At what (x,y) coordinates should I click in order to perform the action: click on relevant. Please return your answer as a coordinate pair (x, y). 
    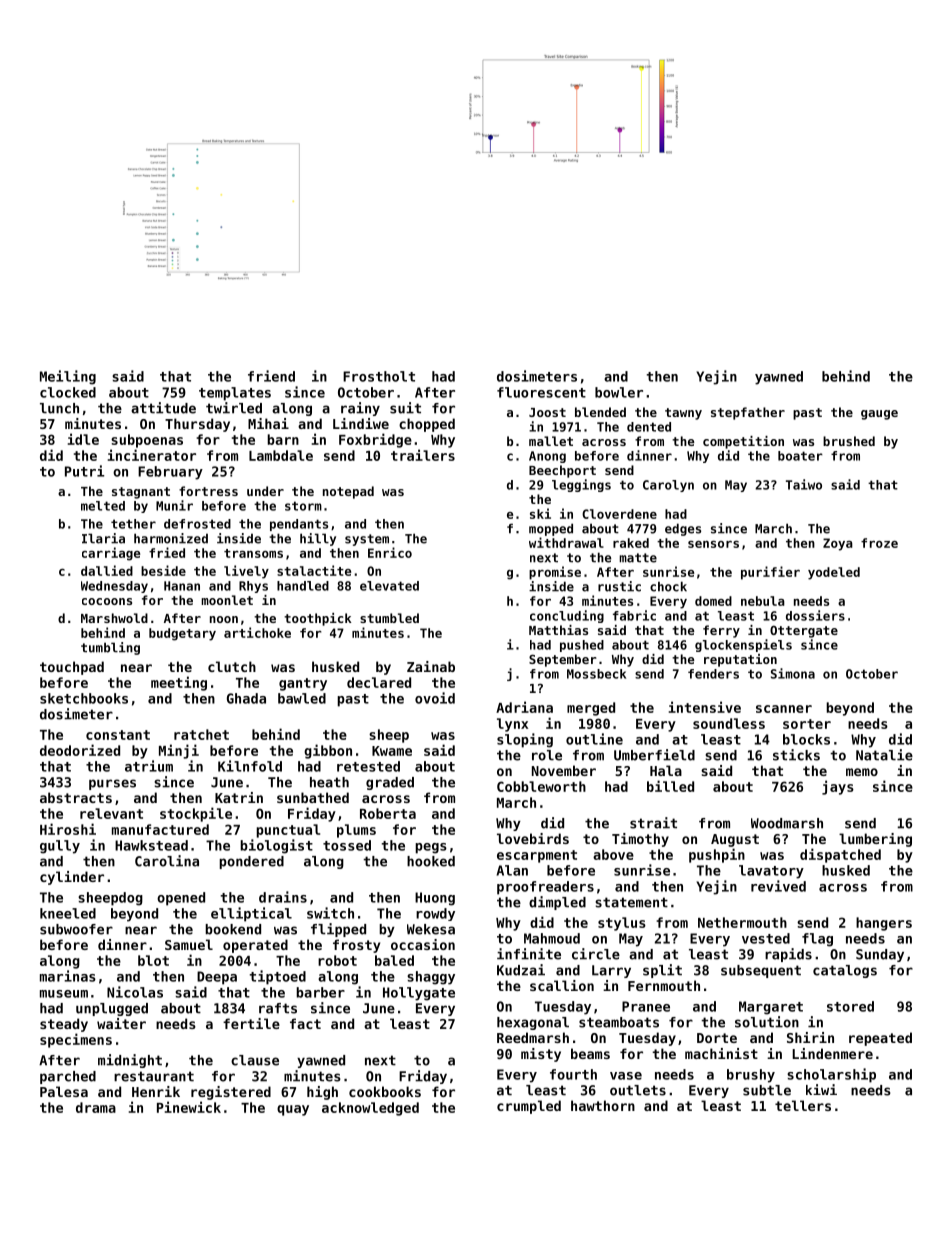
    Looking at the image, I should click on (111, 813).
